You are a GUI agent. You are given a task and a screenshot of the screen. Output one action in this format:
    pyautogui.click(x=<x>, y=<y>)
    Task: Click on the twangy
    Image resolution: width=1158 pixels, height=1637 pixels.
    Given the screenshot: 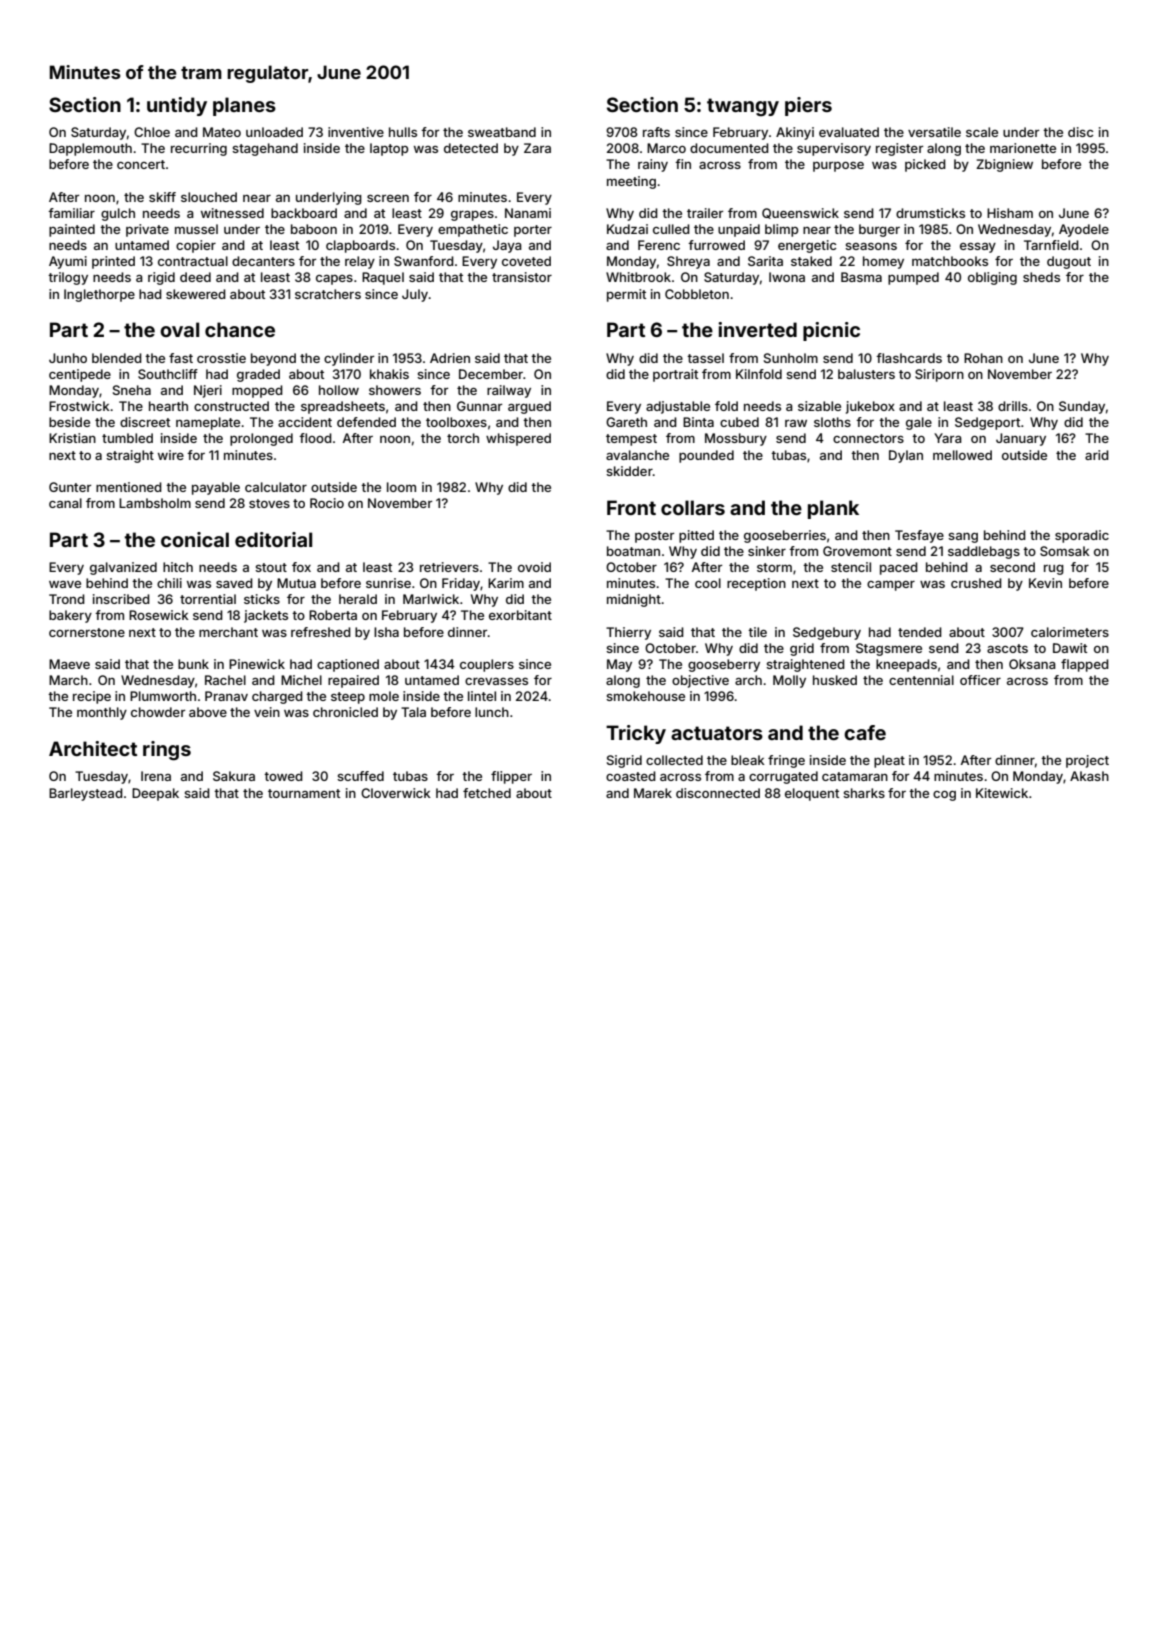 What is the action you would take?
    pyautogui.click(x=743, y=107)
